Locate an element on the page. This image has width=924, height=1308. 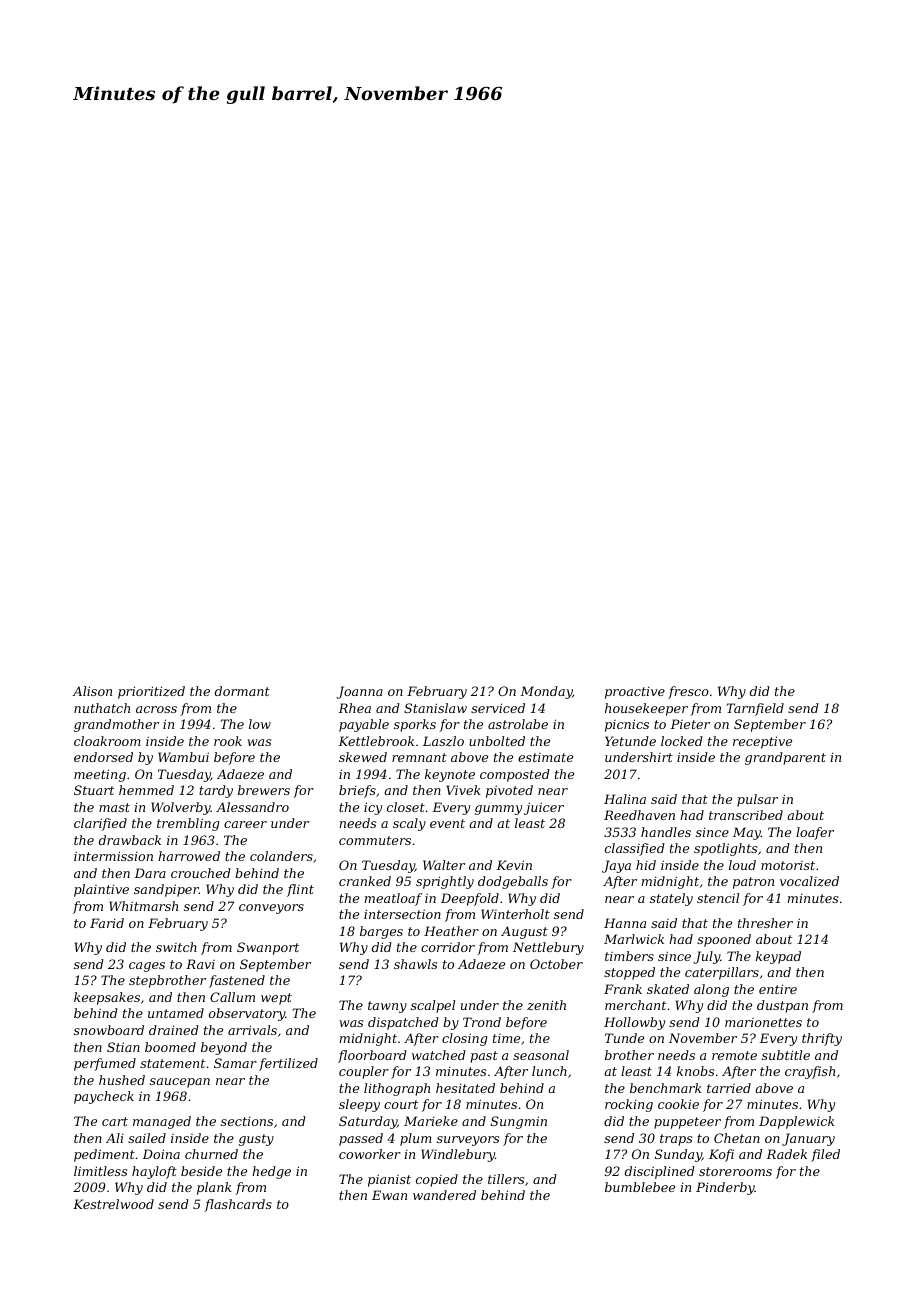
Joanna is located at coordinates (359, 692).
